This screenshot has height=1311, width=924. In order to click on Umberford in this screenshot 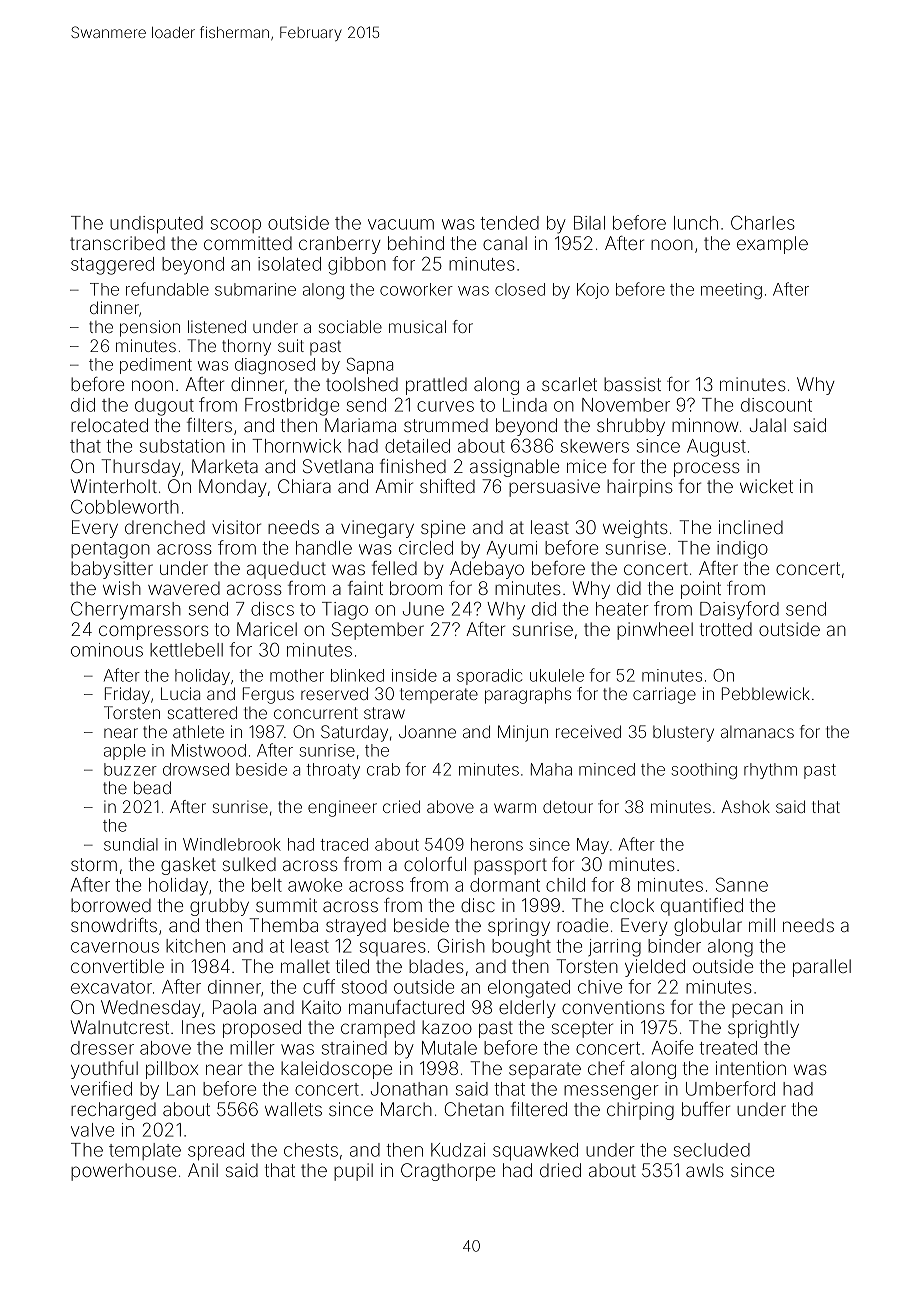, I will do `click(730, 1088)`.
